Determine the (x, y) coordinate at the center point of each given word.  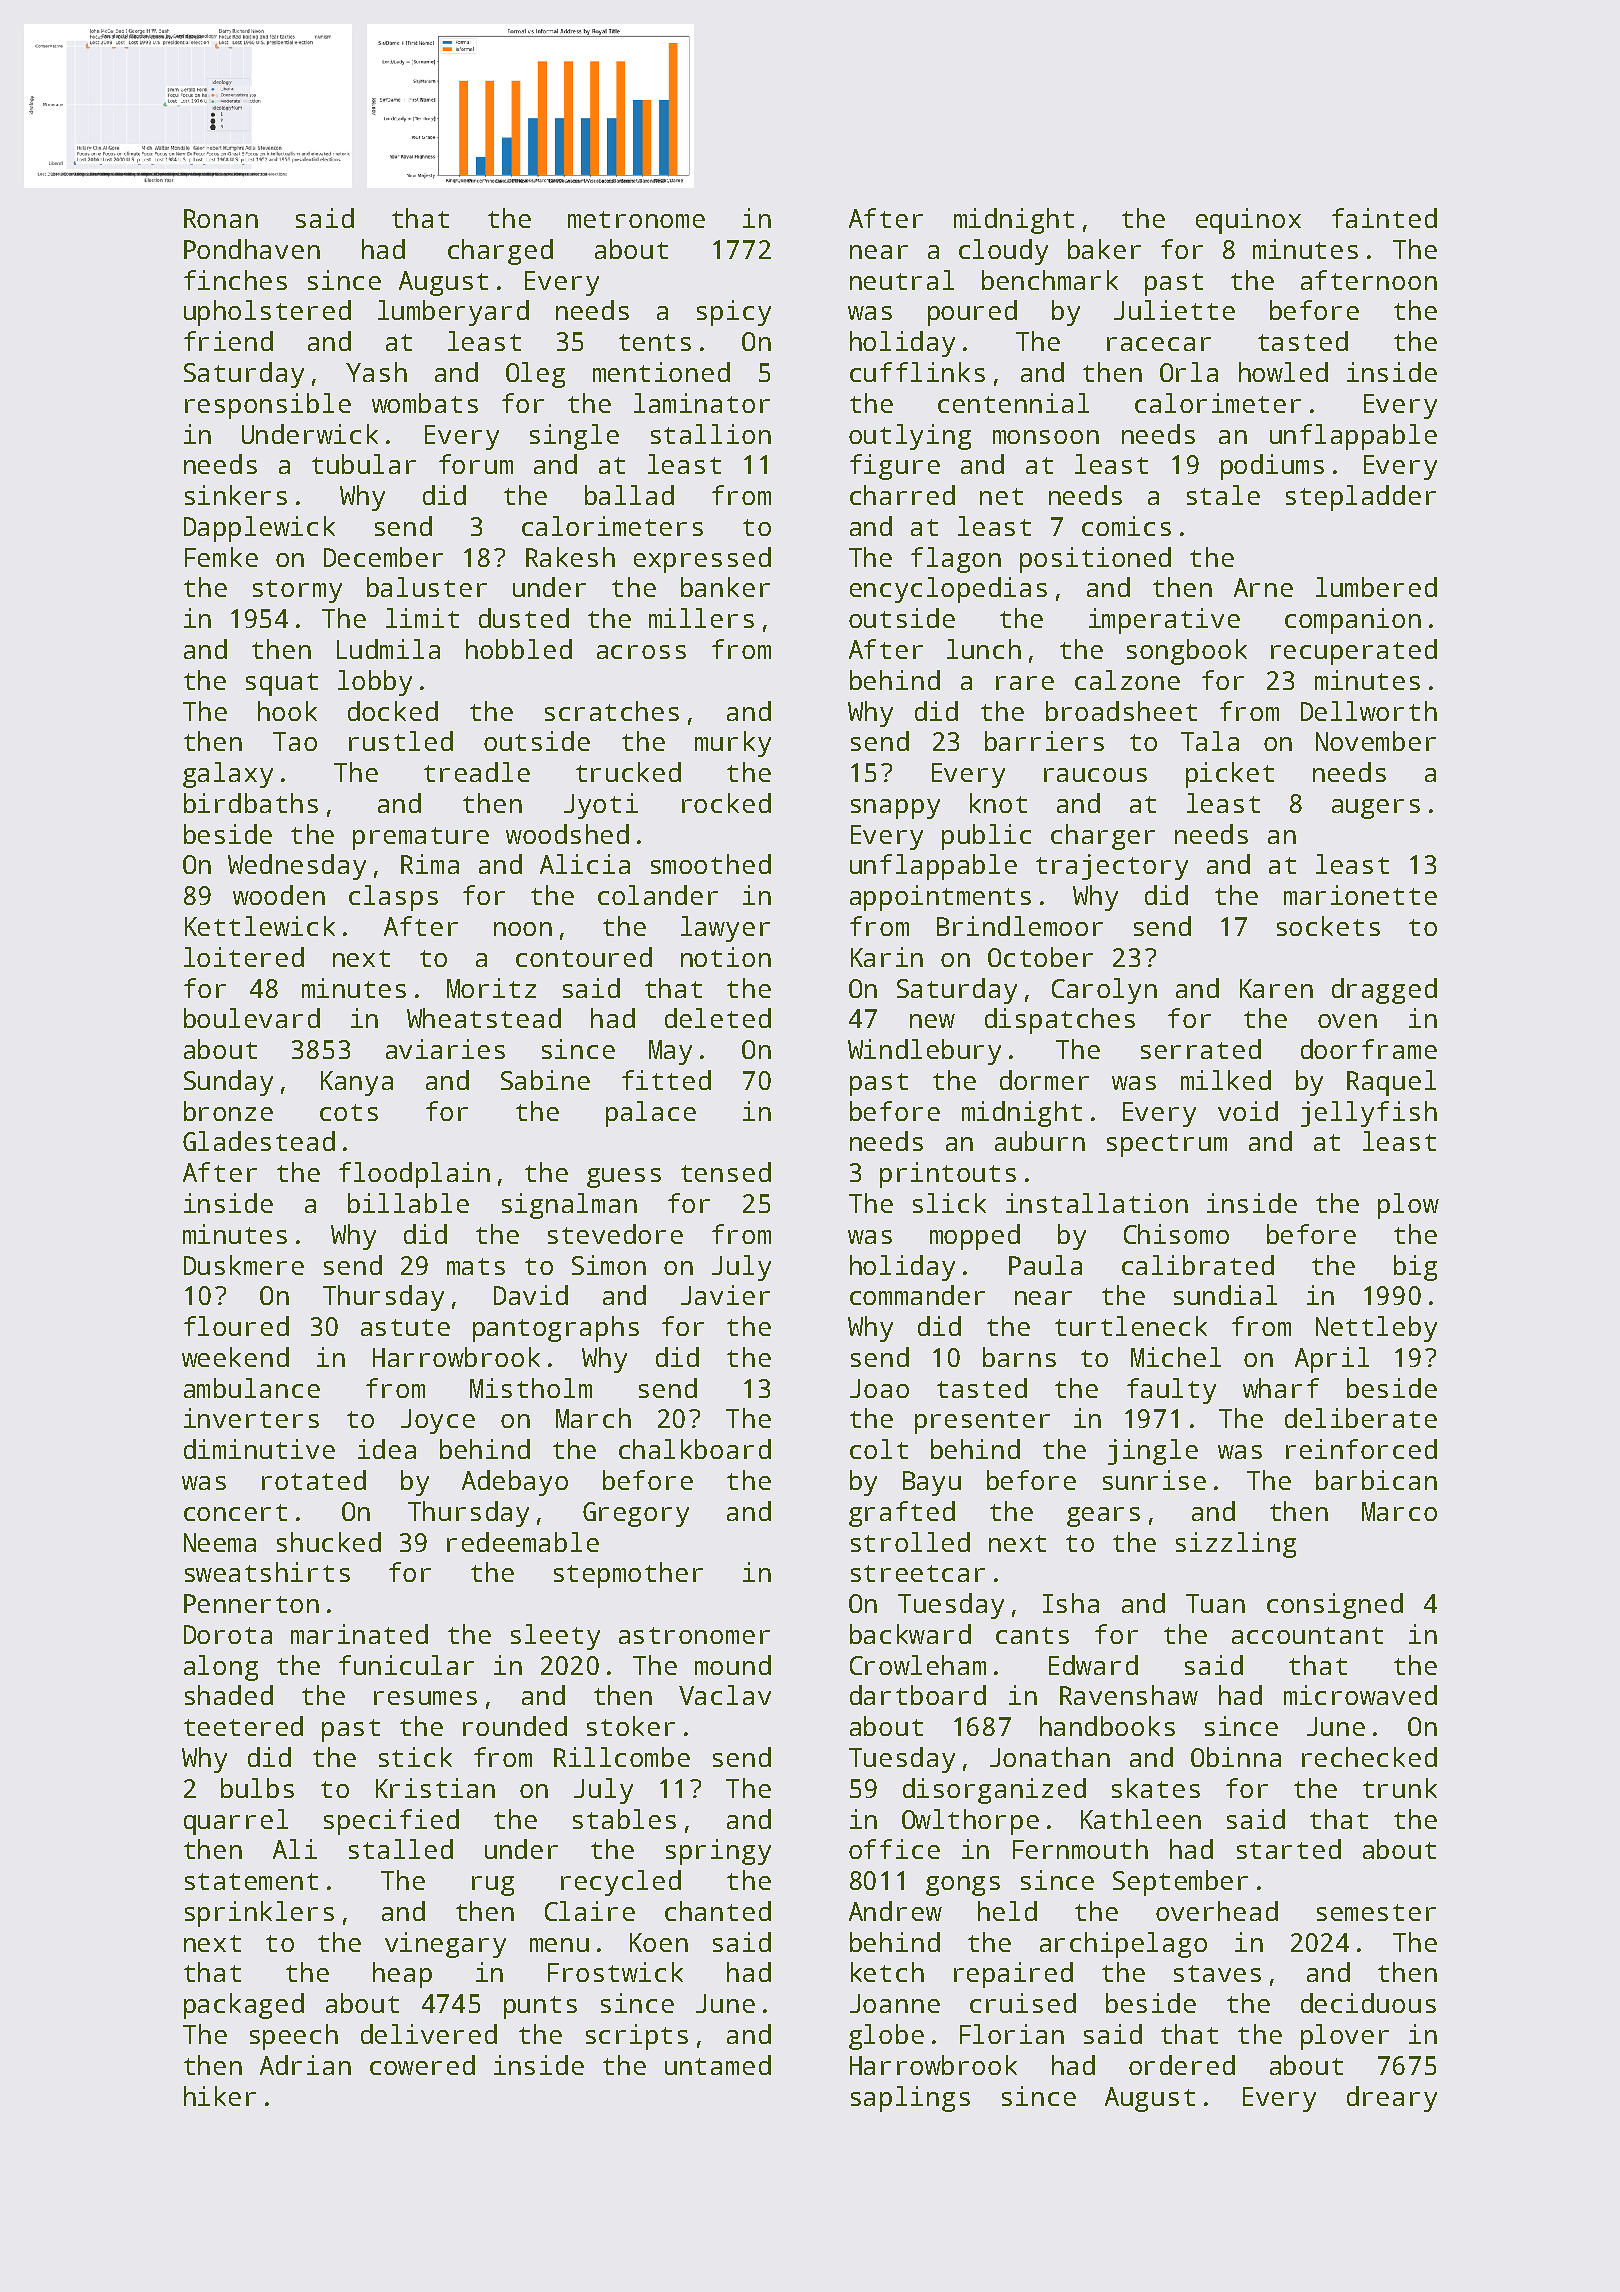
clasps (393, 898)
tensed (726, 1172)
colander (658, 895)
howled (1283, 372)
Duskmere (244, 1265)
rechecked (1369, 1757)
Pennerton (251, 1603)
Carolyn (1104, 991)
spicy (734, 313)
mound (733, 1665)
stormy (297, 591)
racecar (1159, 344)
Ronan (221, 218)
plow (1408, 1206)
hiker (220, 2096)
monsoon (1046, 437)
